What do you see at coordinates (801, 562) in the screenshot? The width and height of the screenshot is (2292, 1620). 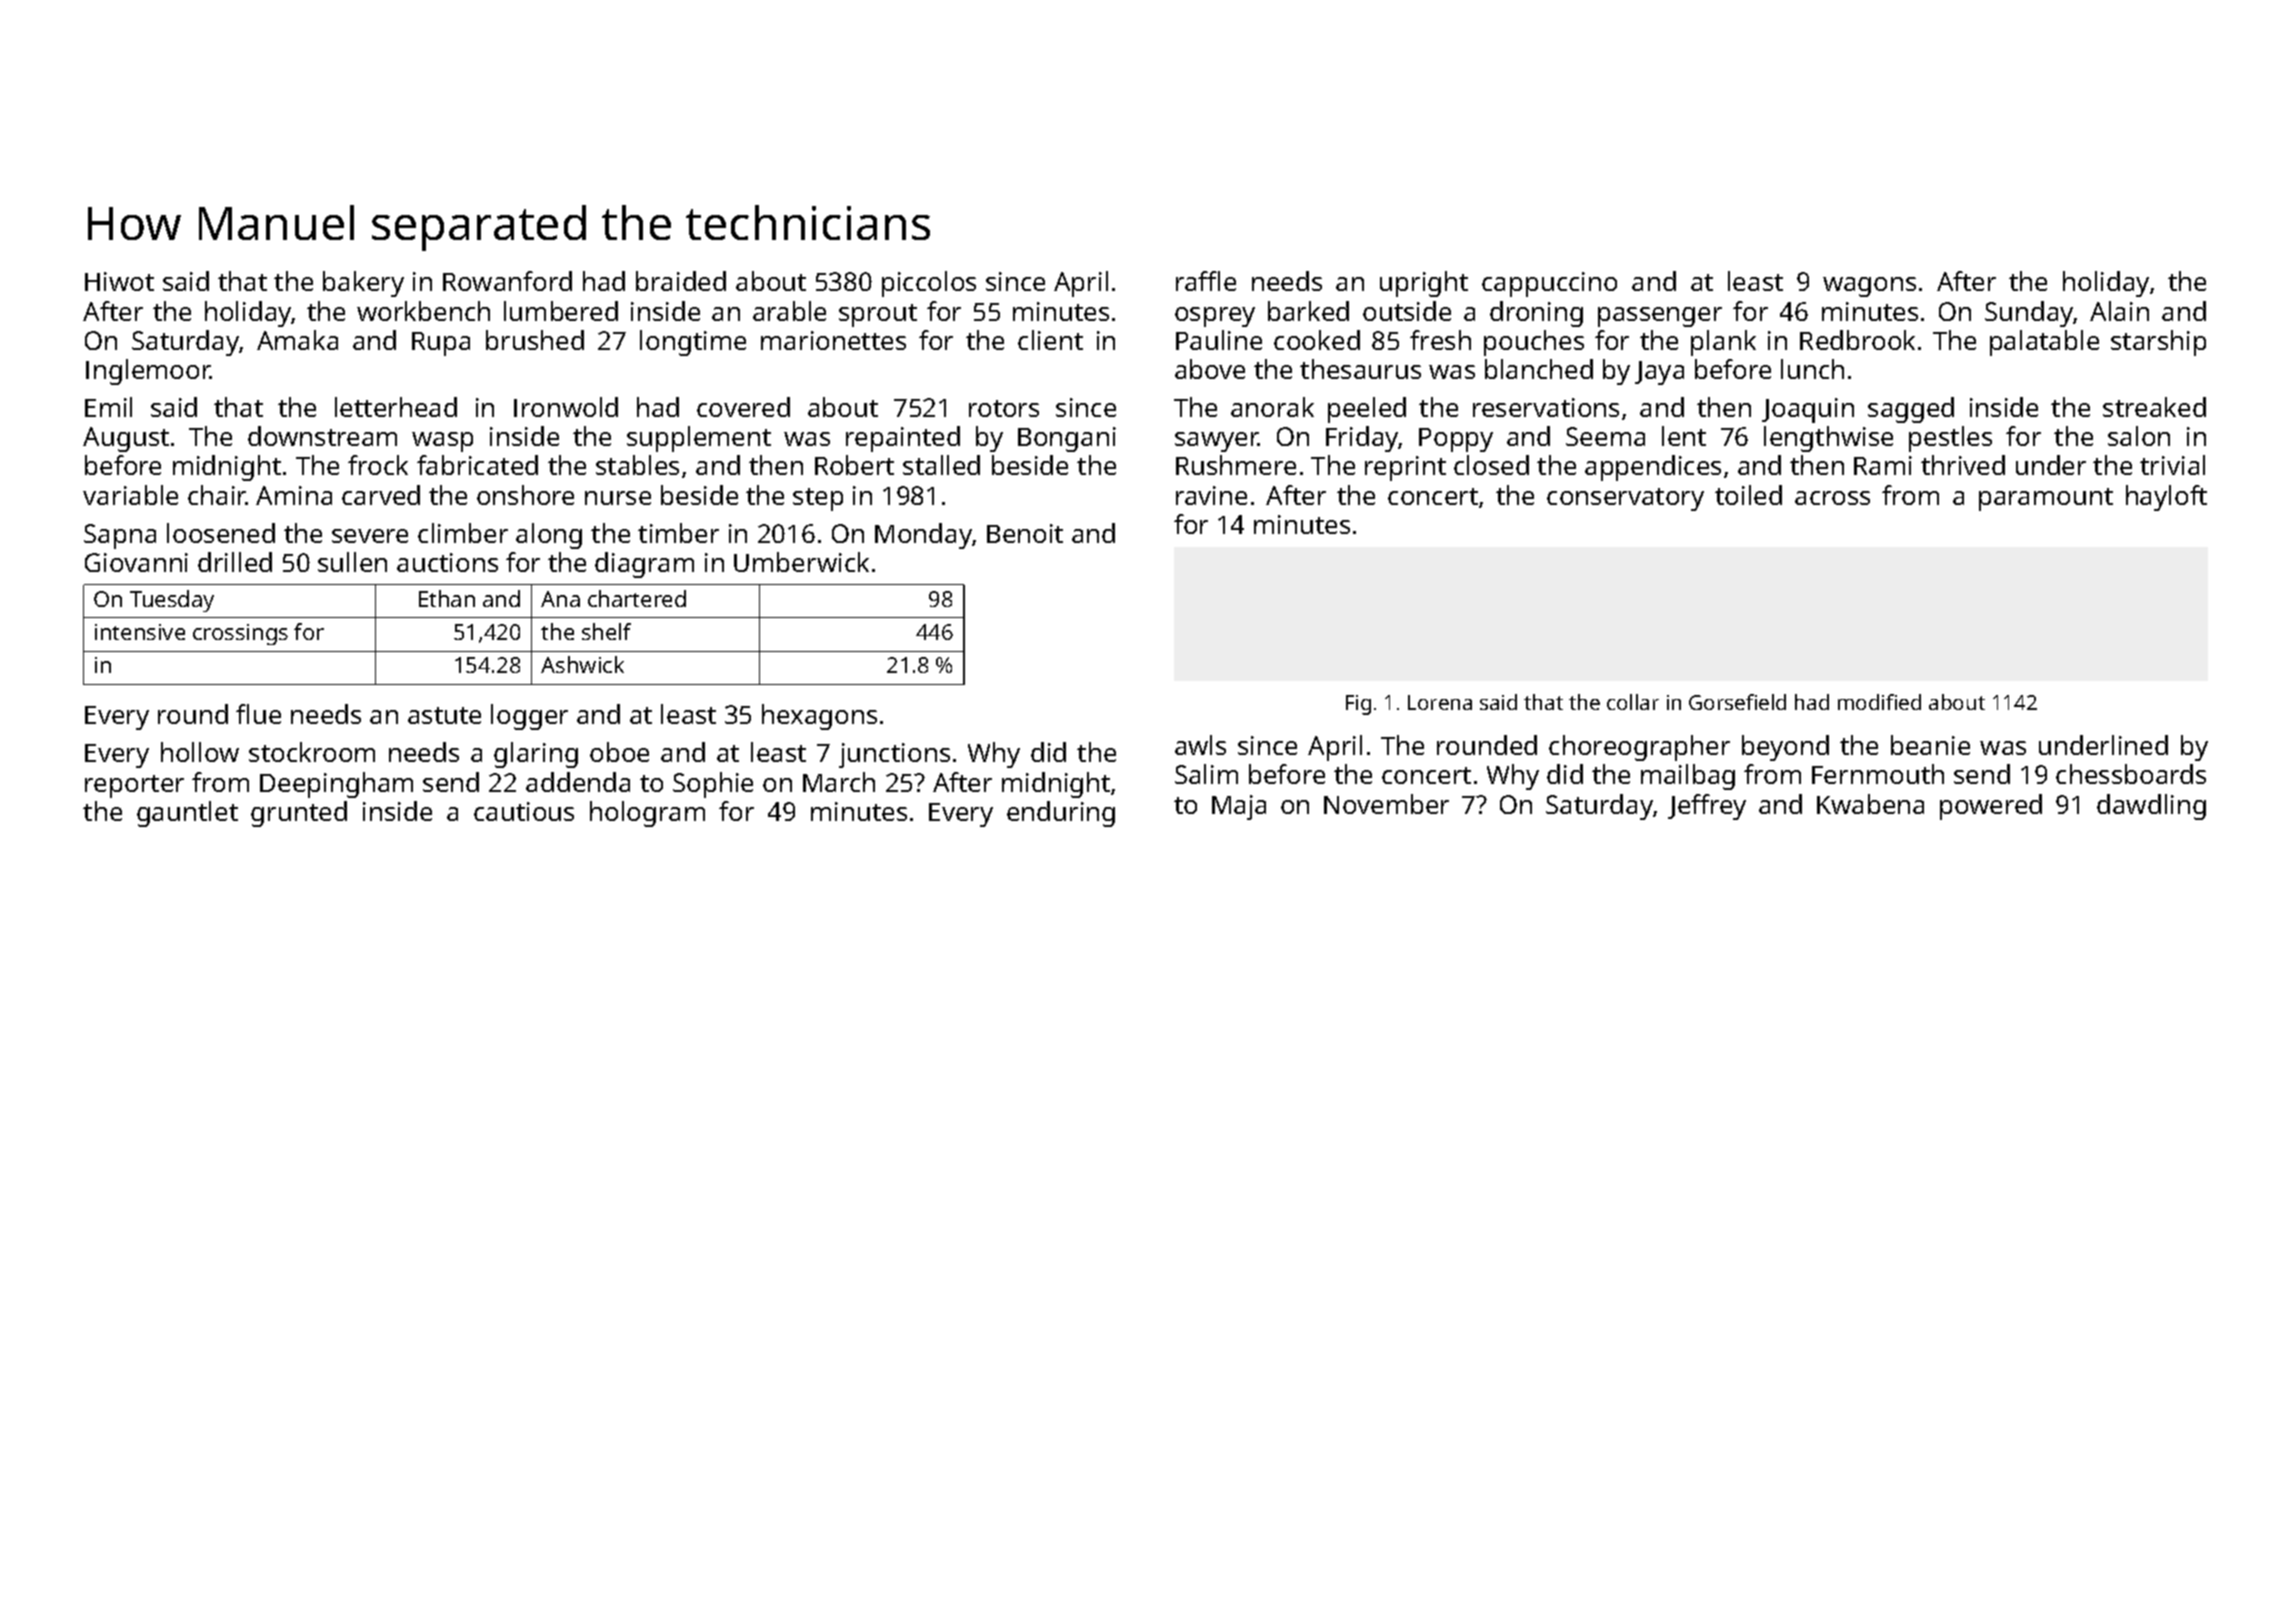 I see `Umberwick` at bounding box center [801, 562].
